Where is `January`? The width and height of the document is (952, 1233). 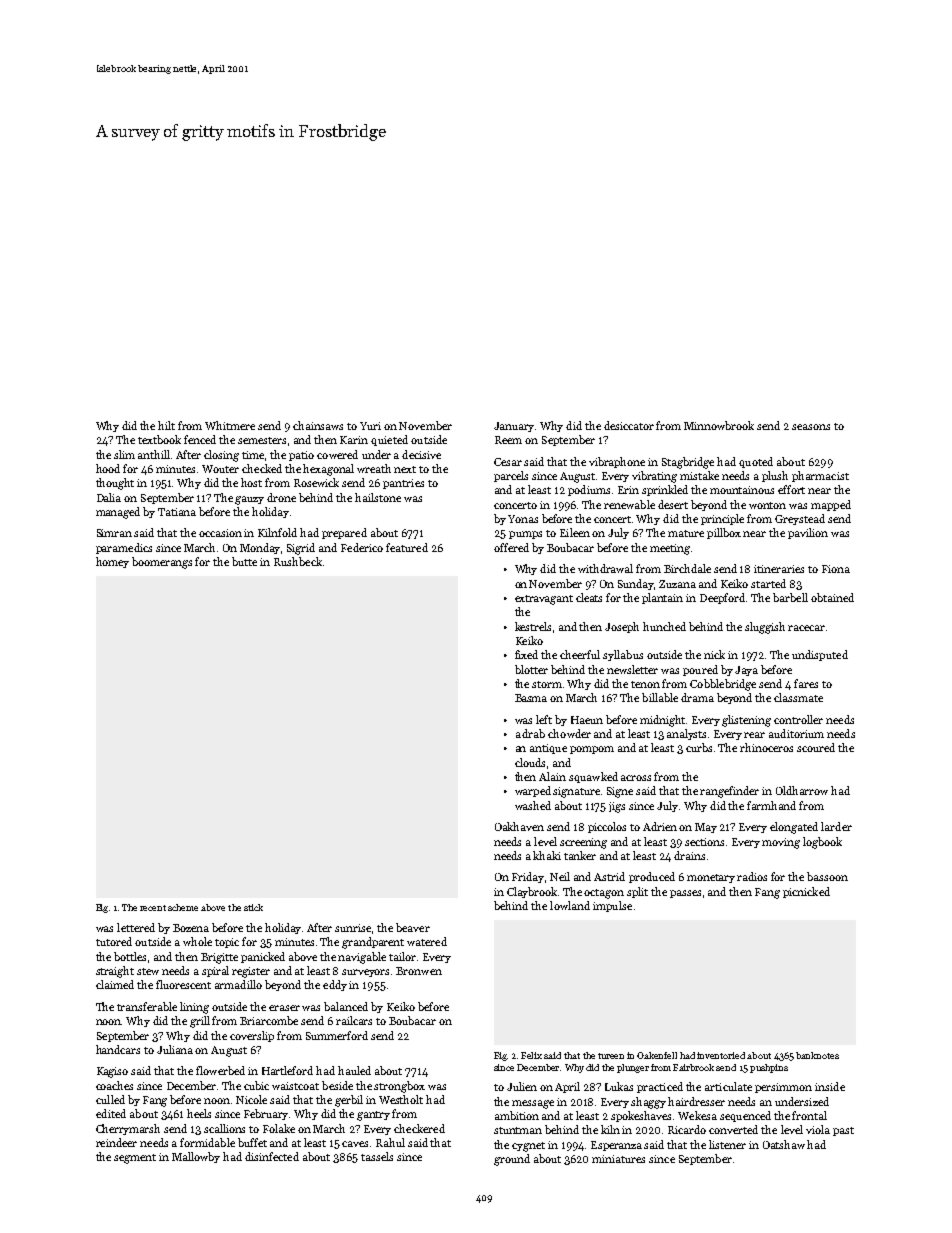 January is located at coordinates (514, 427).
